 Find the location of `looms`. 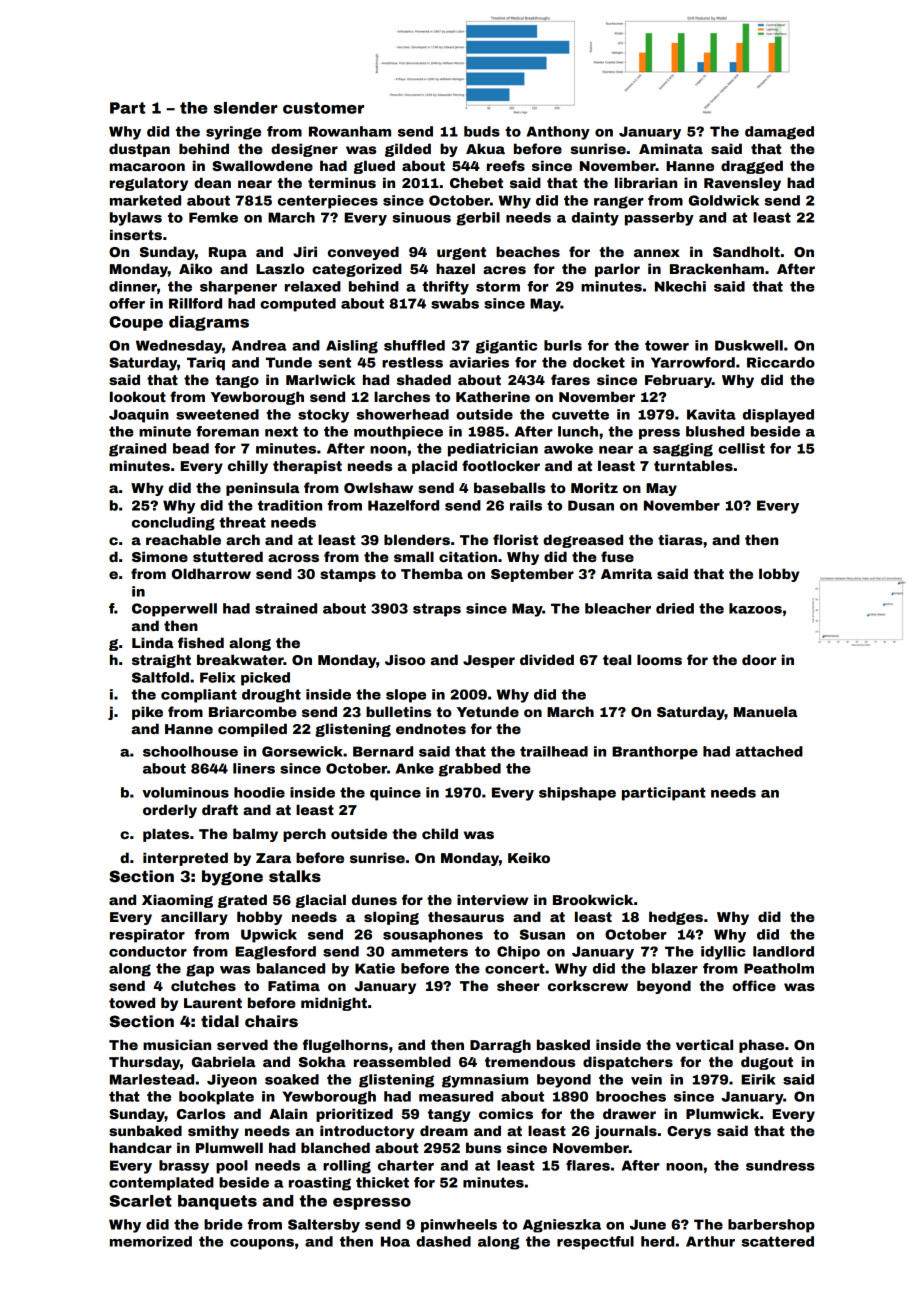

looms is located at coordinates (659, 659).
